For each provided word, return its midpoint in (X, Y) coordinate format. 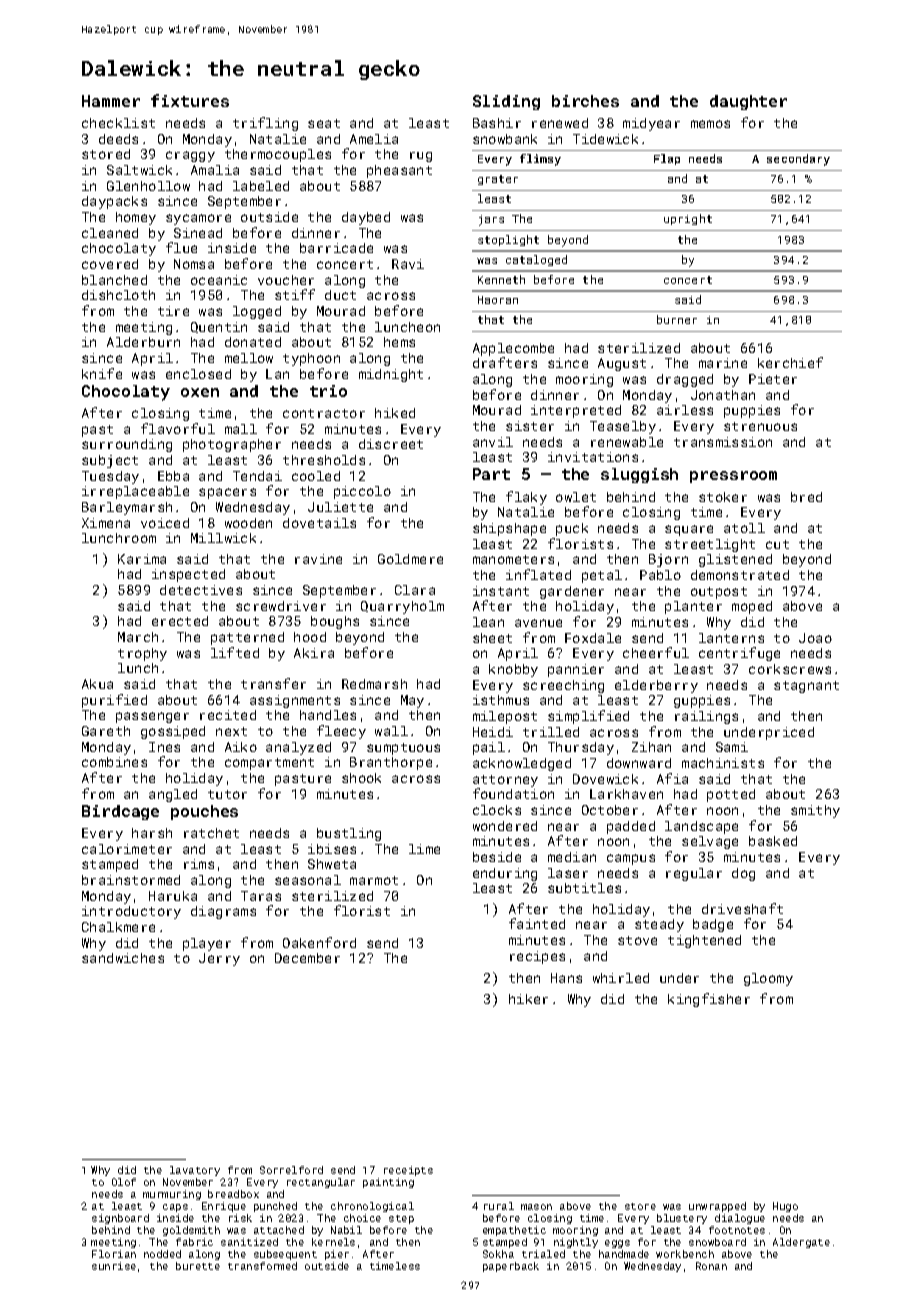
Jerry (219, 959)
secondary (798, 160)
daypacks (114, 202)
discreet (391, 444)
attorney (505, 781)
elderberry (656, 686)
